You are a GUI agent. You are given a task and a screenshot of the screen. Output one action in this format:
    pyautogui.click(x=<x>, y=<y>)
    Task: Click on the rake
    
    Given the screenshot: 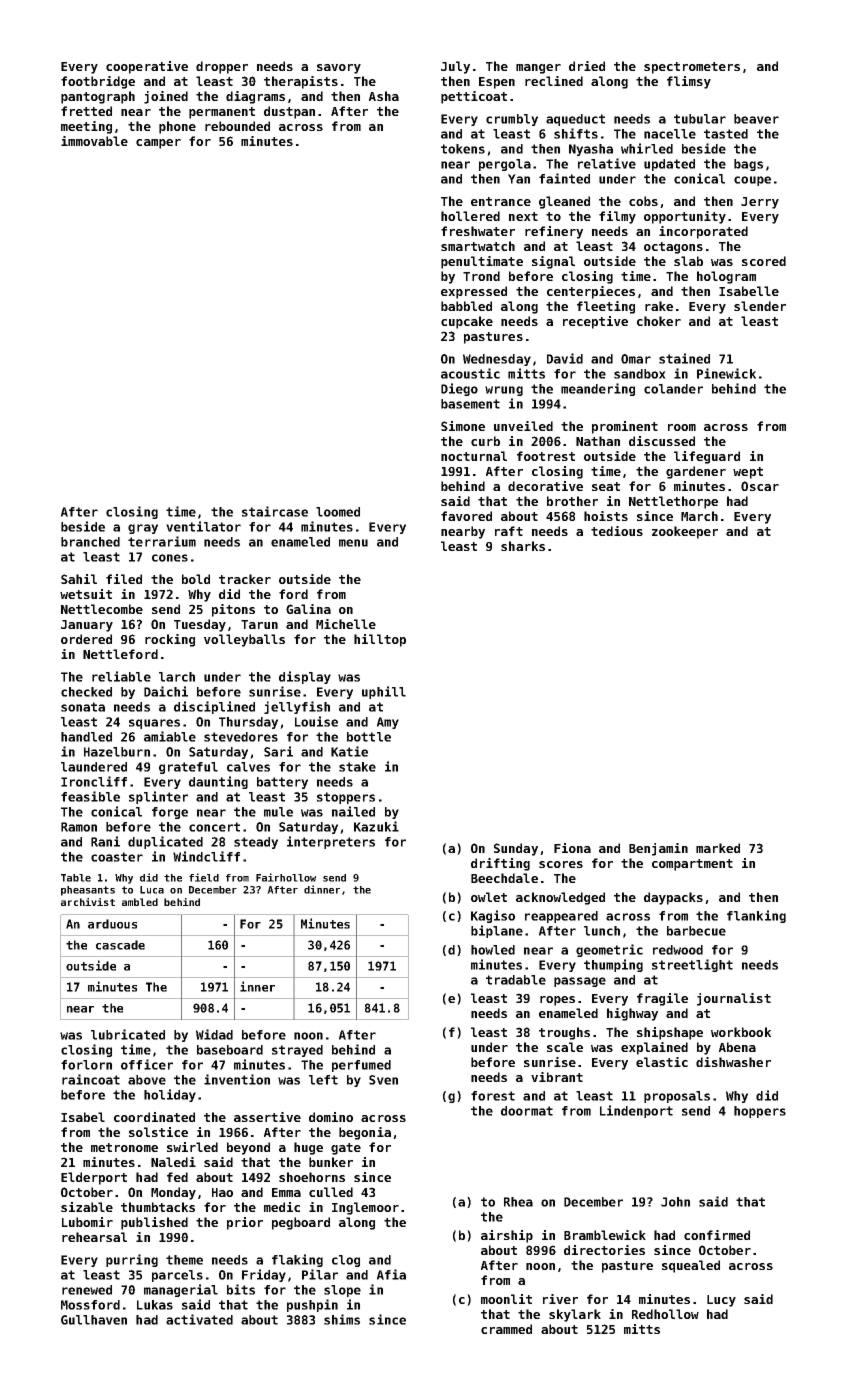 What is the action you would take?
    pyautogui.click(x=659, y=306)
